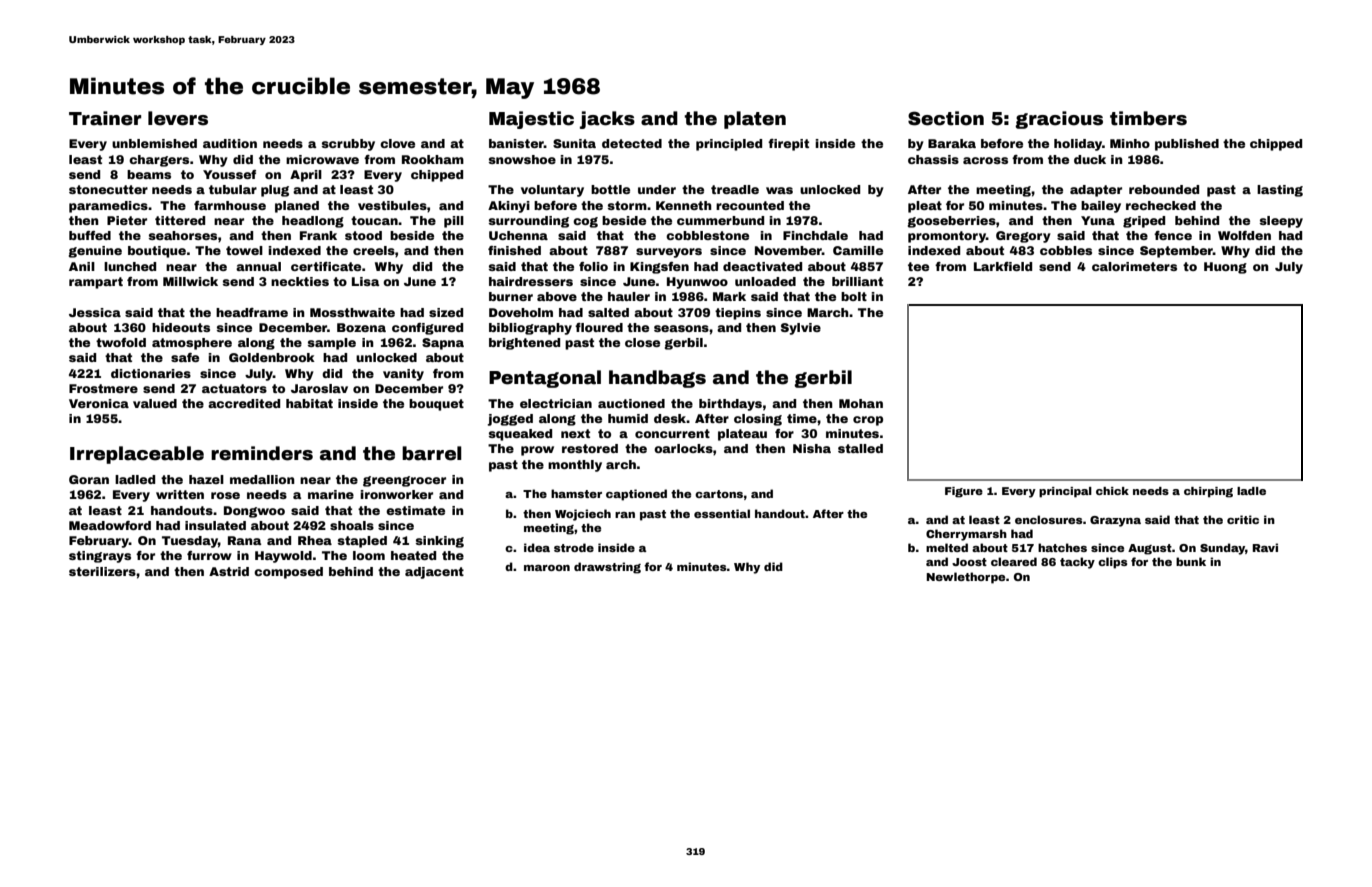 The width and height of the document is (1372, 887). What do you see at coordinates (755, 120) in the document?
I see `platen` at bounding box center [755, 120].
